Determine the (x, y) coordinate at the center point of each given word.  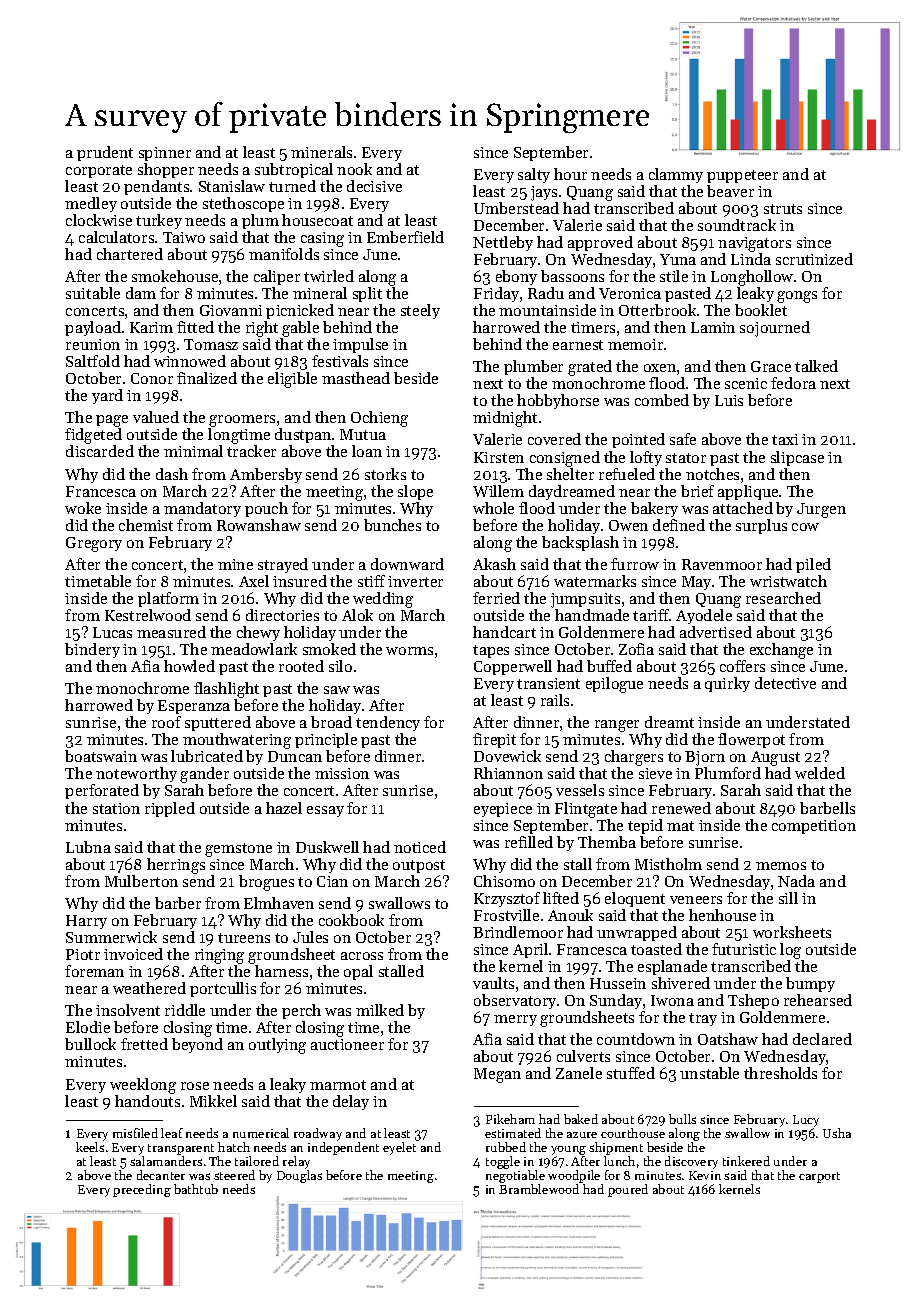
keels (90, 1147)
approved (600, 243)
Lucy (806, 1121)
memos (781, 866)
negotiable (515, 1176)
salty (534, 175)
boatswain (101, 756)
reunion (93, 344)
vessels (580, 790)
